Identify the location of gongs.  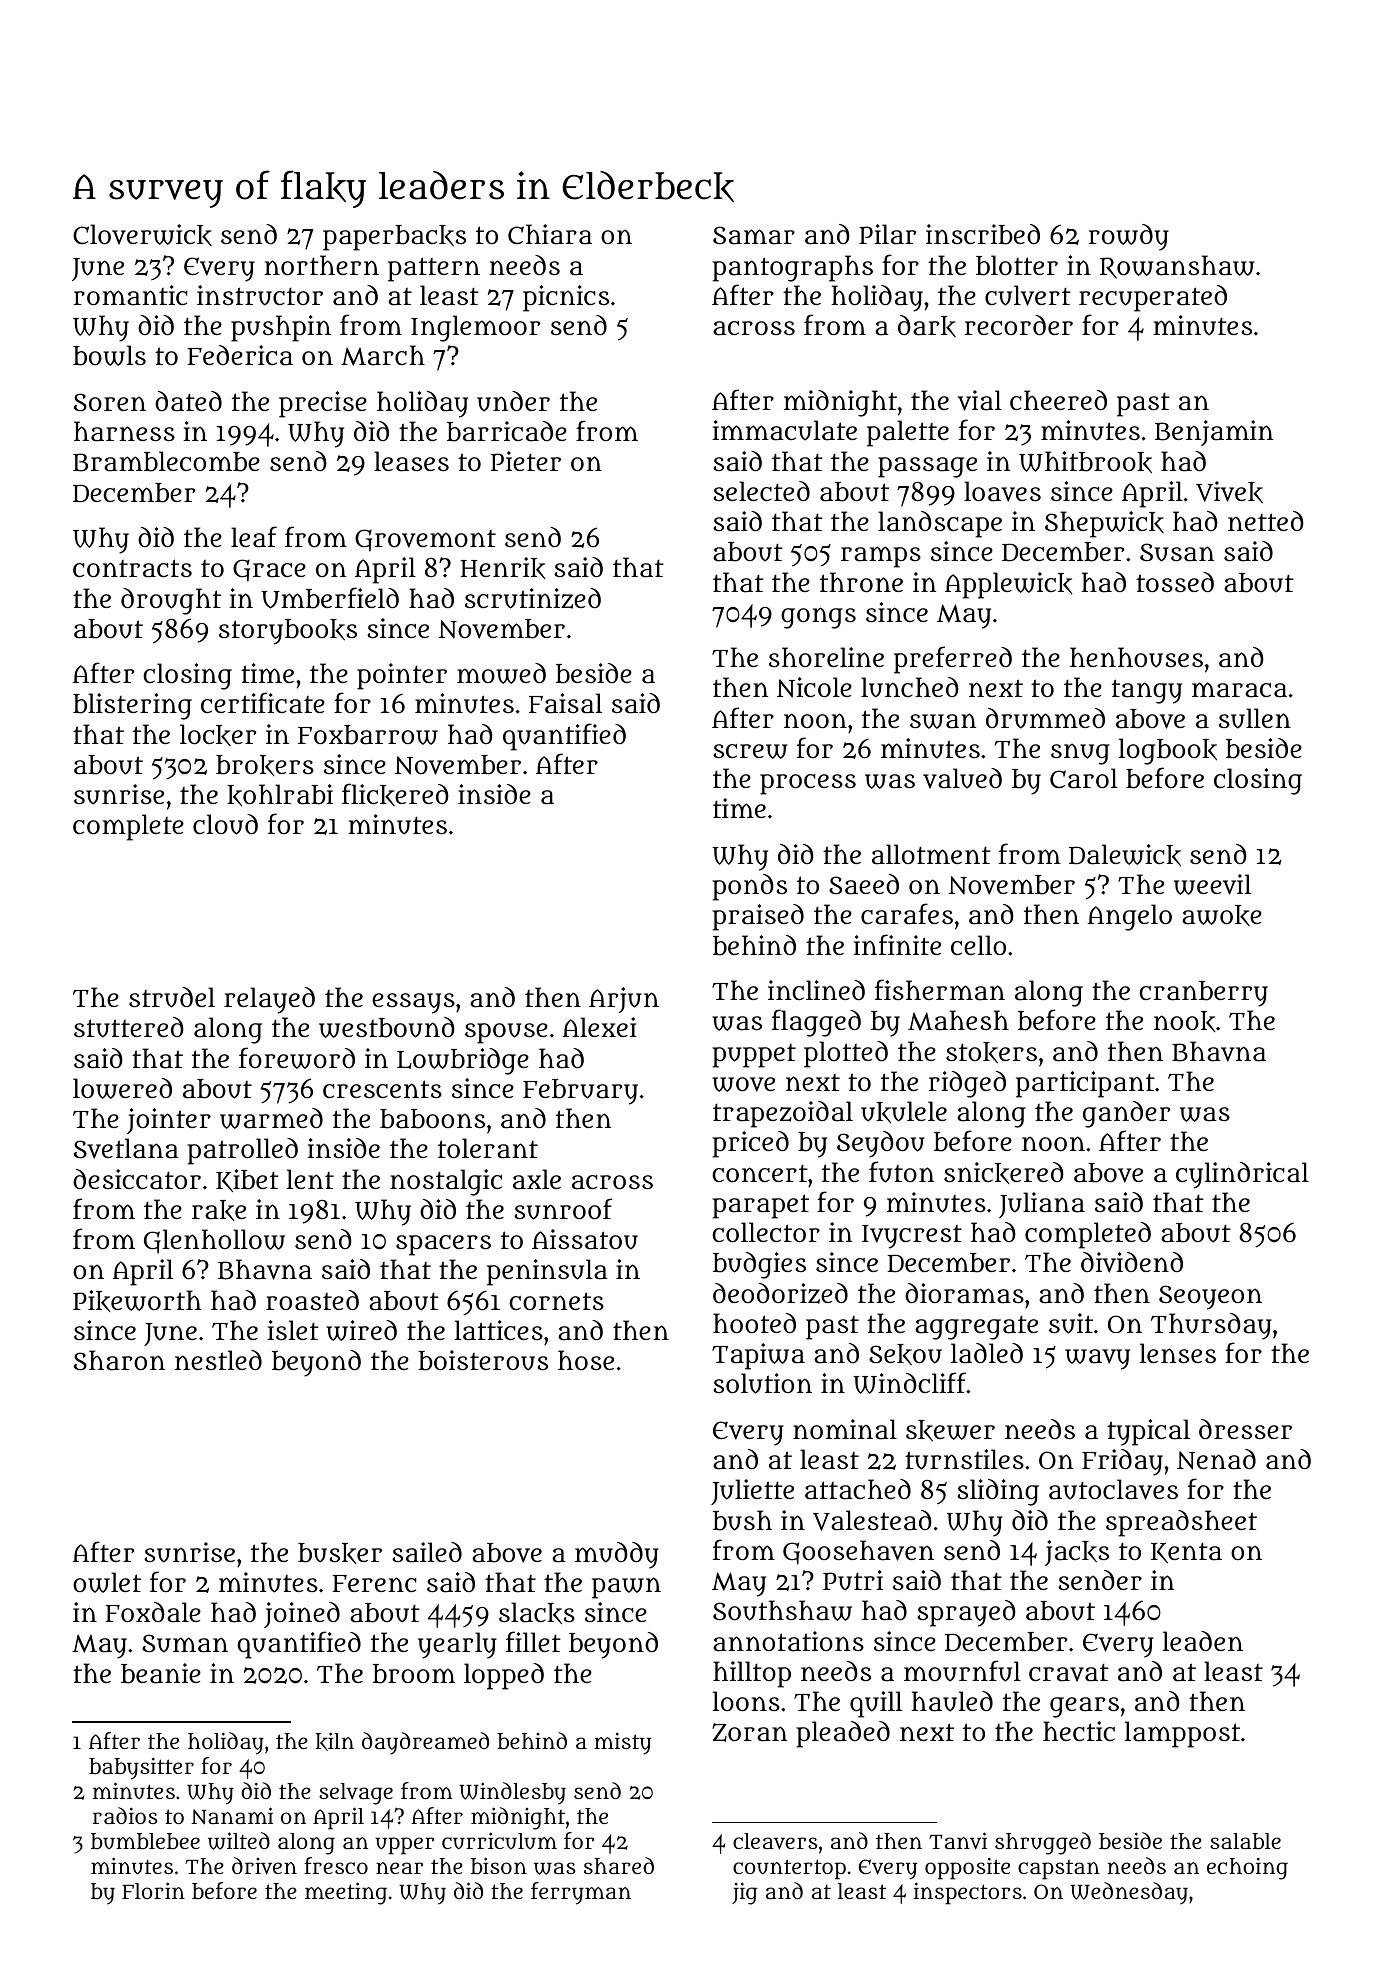
(818, 618).
